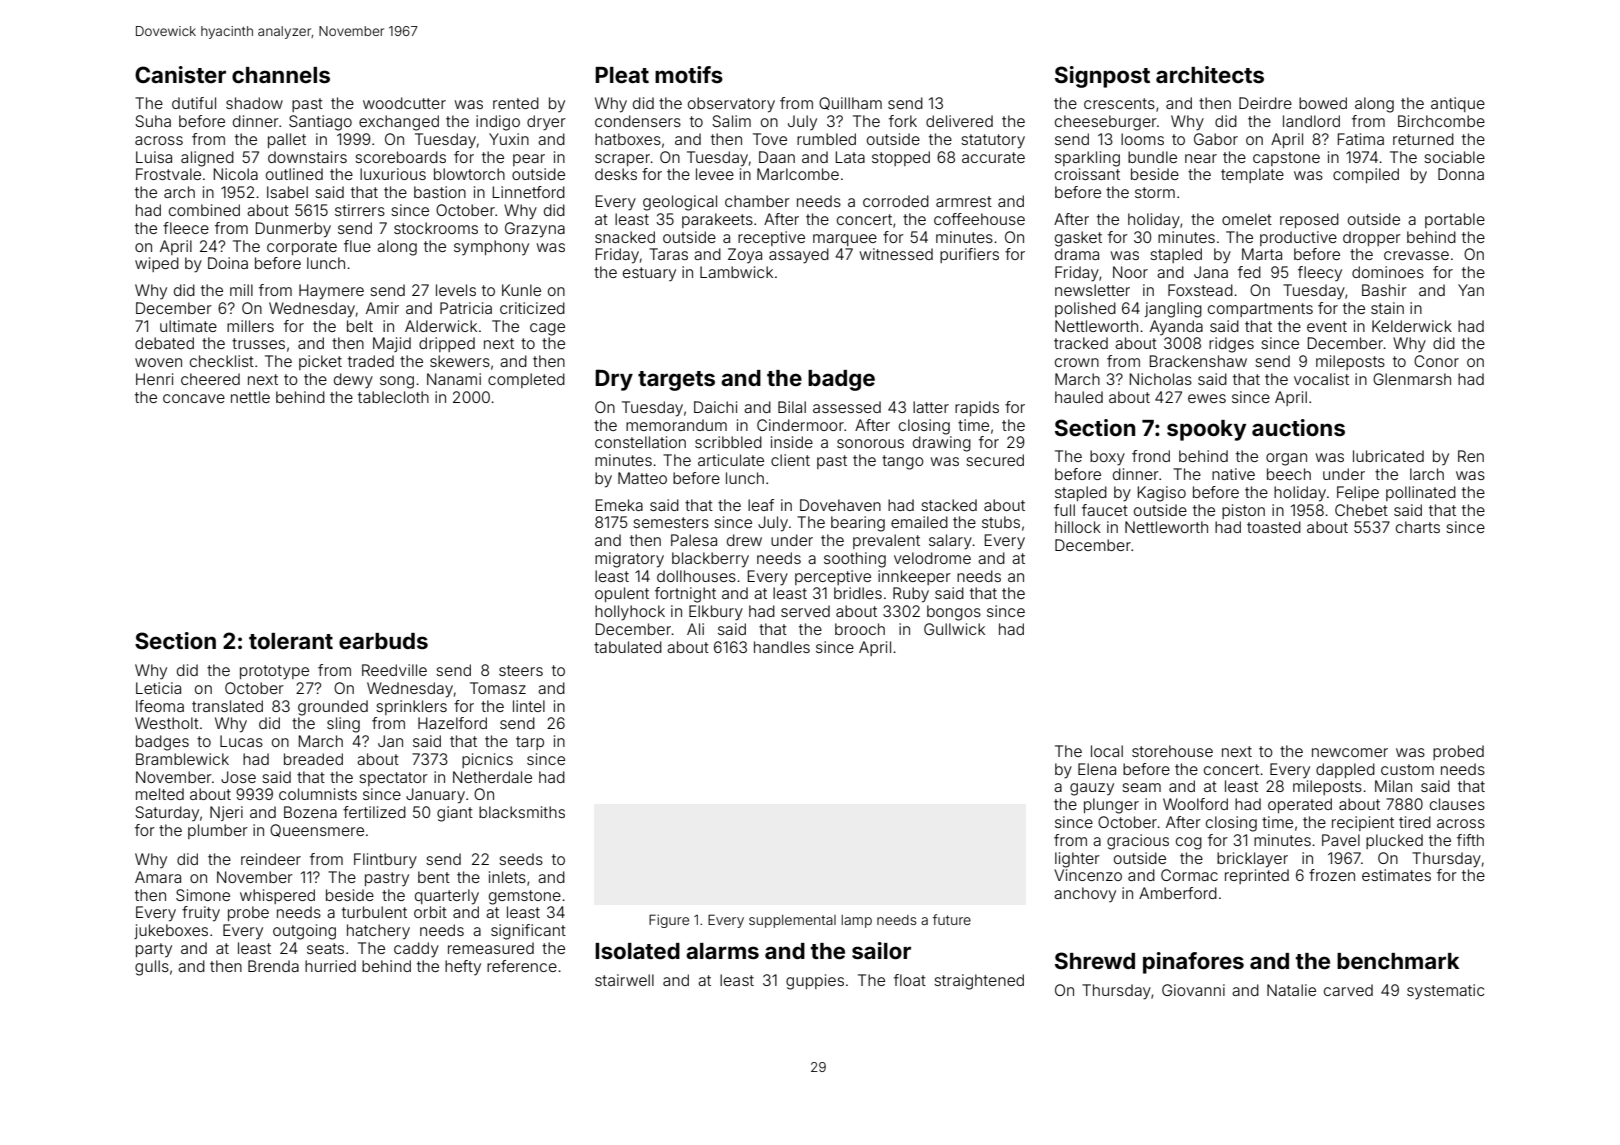 The image size is (1620, 1145). What do you see at coordinates (777, 157) in the document?
I see `Daan` at bounding box center [777, 157].
